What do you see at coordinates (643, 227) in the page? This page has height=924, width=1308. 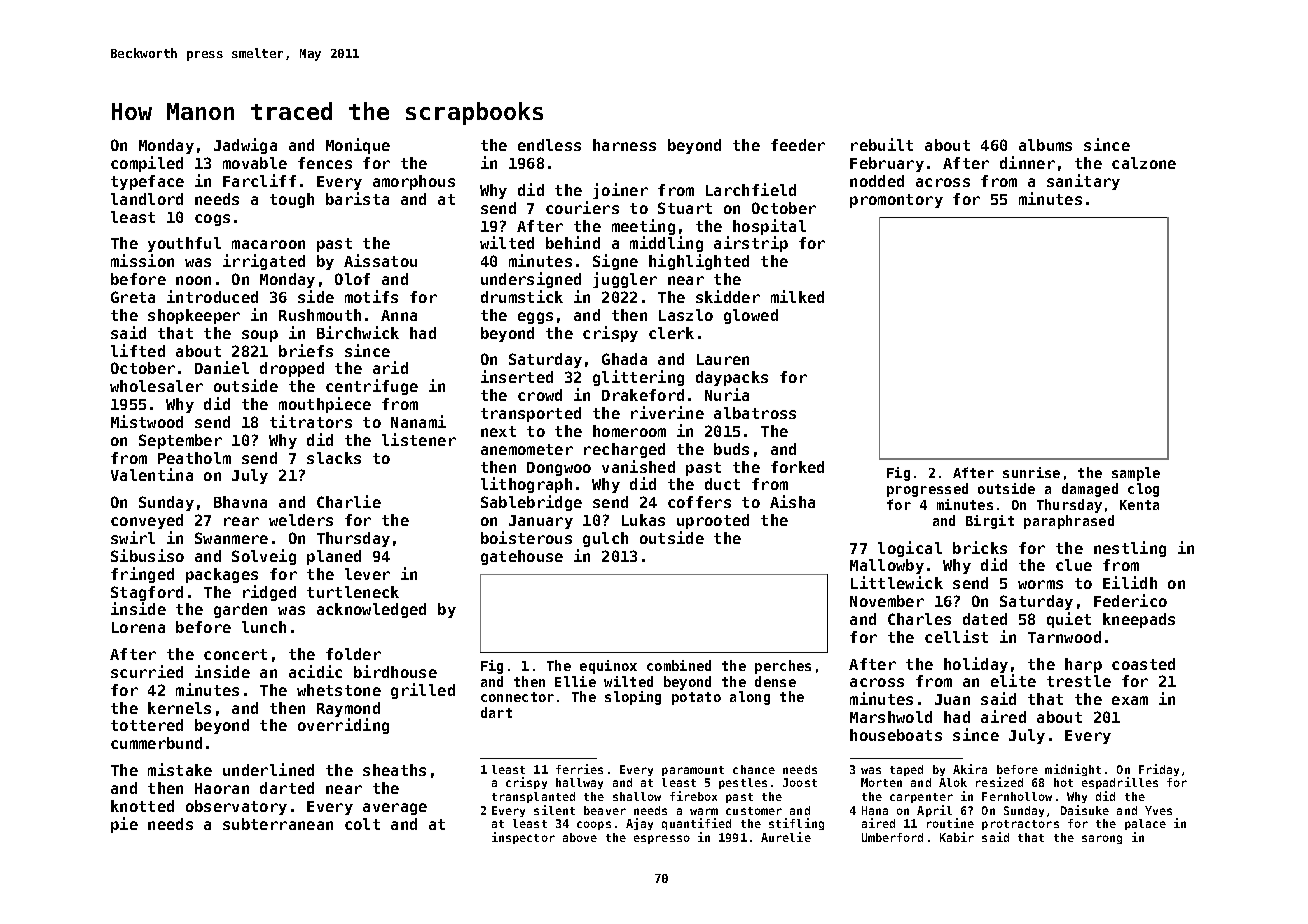 I see `meeting` at bounding box center [643, 227].
